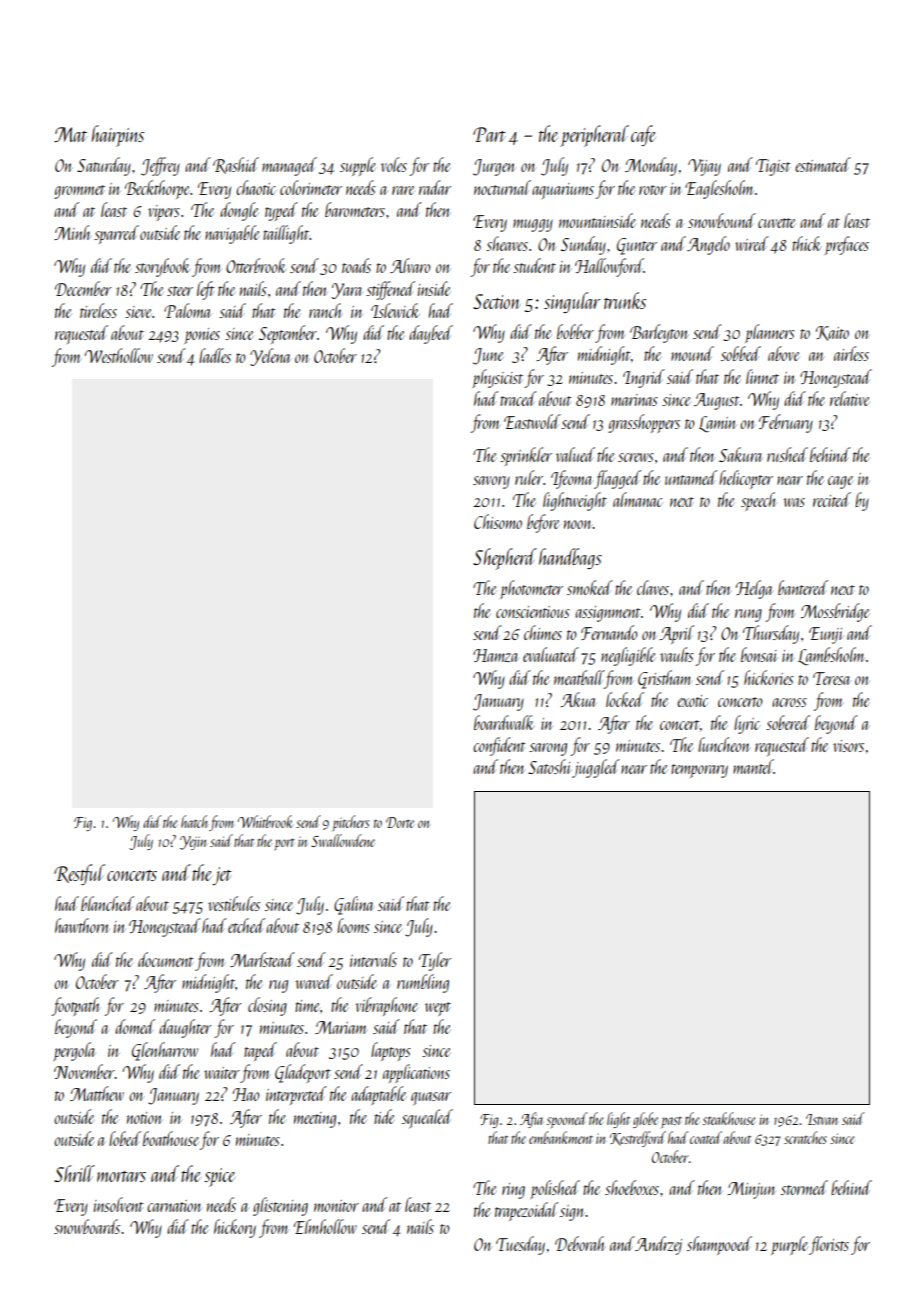 The height and width of the screenshot is (1308, 924). What do you see at coordinates (496, 655) in the screenshot?
I see `Hamza` at bounding box center [496, 655].
